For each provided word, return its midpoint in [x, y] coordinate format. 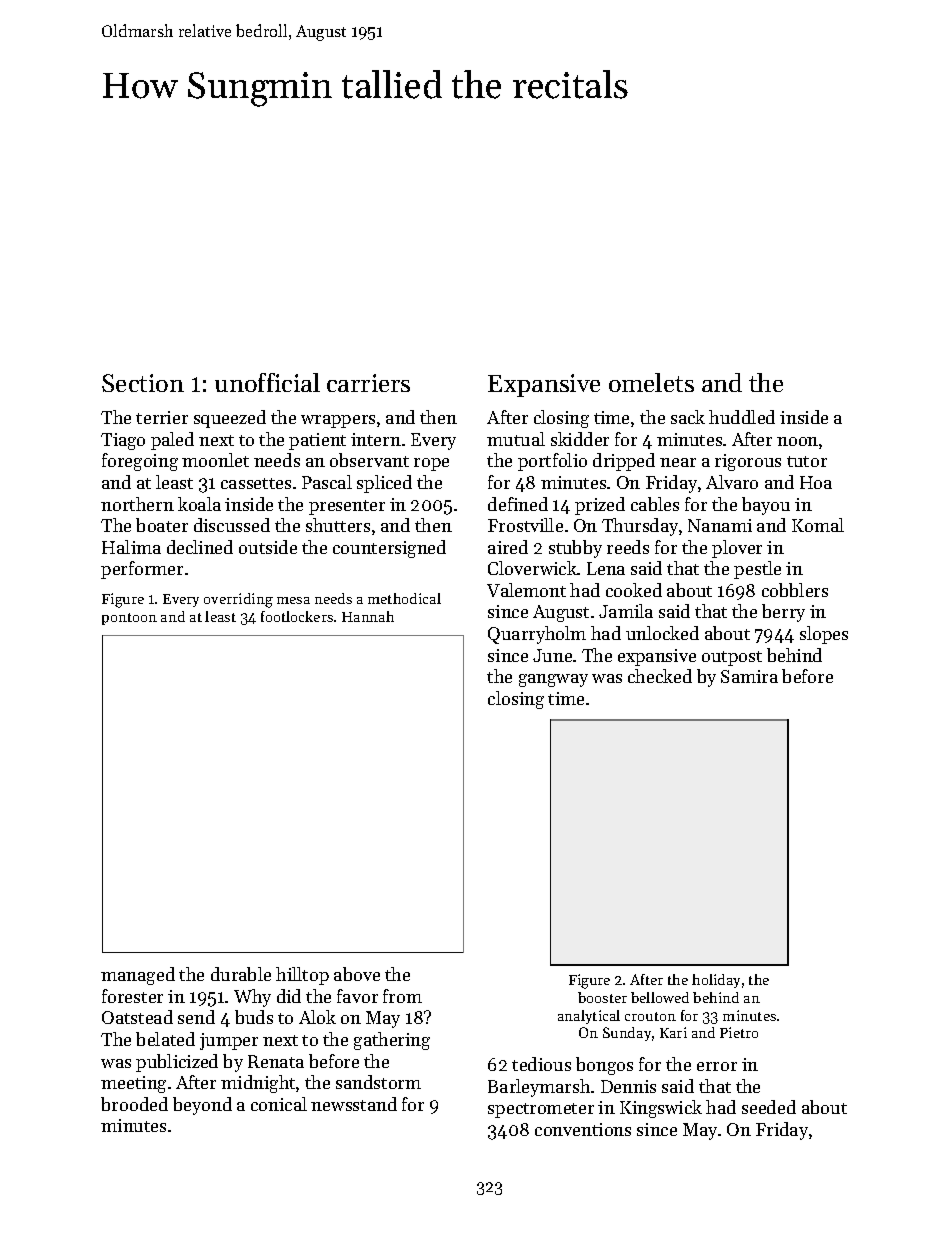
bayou [766, 506]
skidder [580, 439]
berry [783, 613]
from [402, 996]
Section [143, 383]
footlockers [297, 616]
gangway [553, 680]
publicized [177, 1063]
